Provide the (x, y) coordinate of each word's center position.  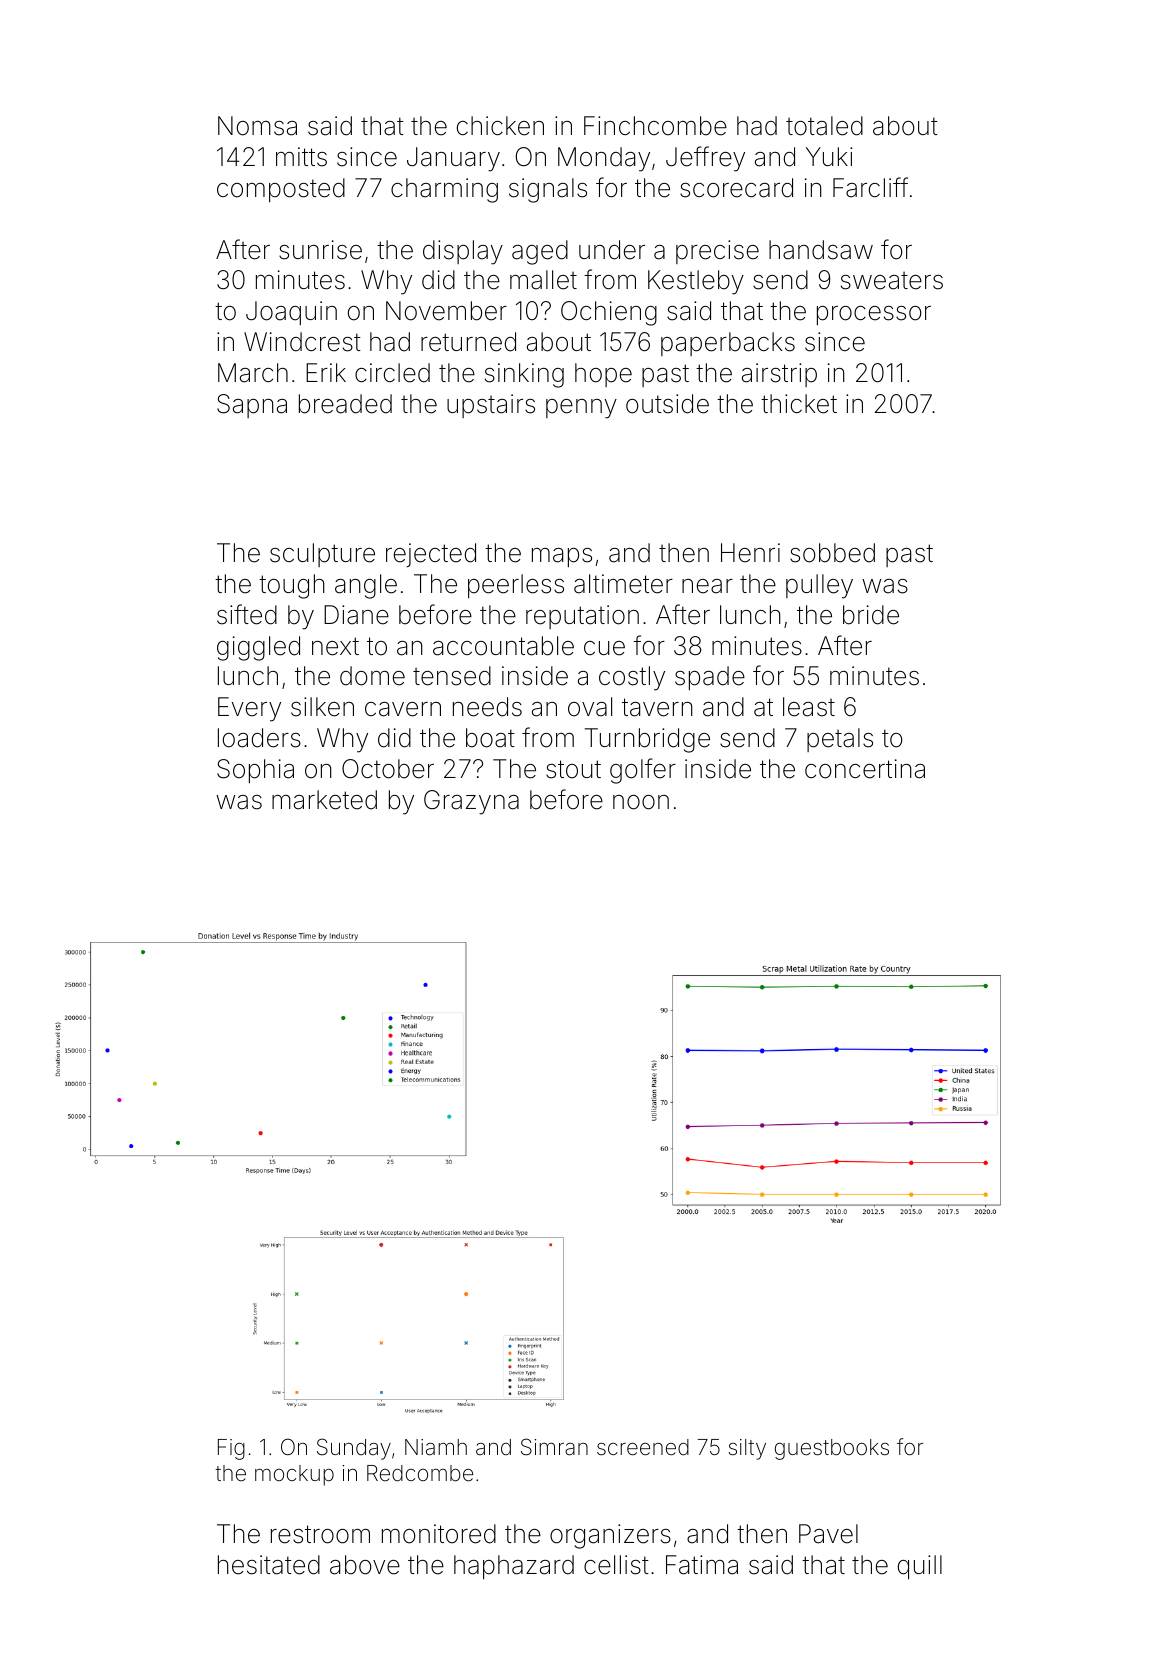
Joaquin (291, 313)
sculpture (322, 555)
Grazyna (471, 802)
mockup (294, 1475)
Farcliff (870, 187)
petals (840, 740)
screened (643, 1447)
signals (548, 190)
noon (641, 802)
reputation (582, 617)
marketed (324, 800)
